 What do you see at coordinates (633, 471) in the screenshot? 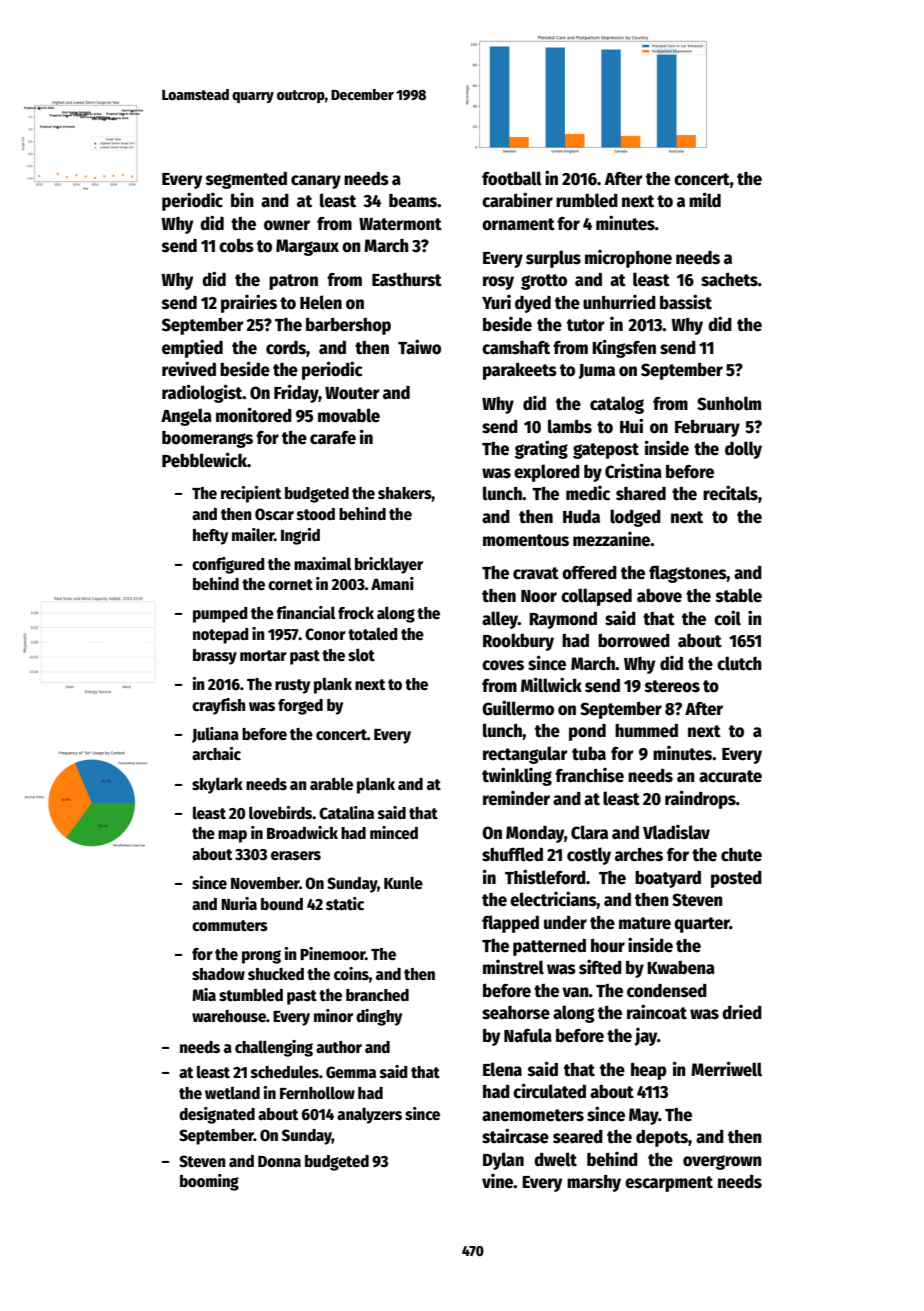
I see `Cristina` at bounding box center [633, 471].
